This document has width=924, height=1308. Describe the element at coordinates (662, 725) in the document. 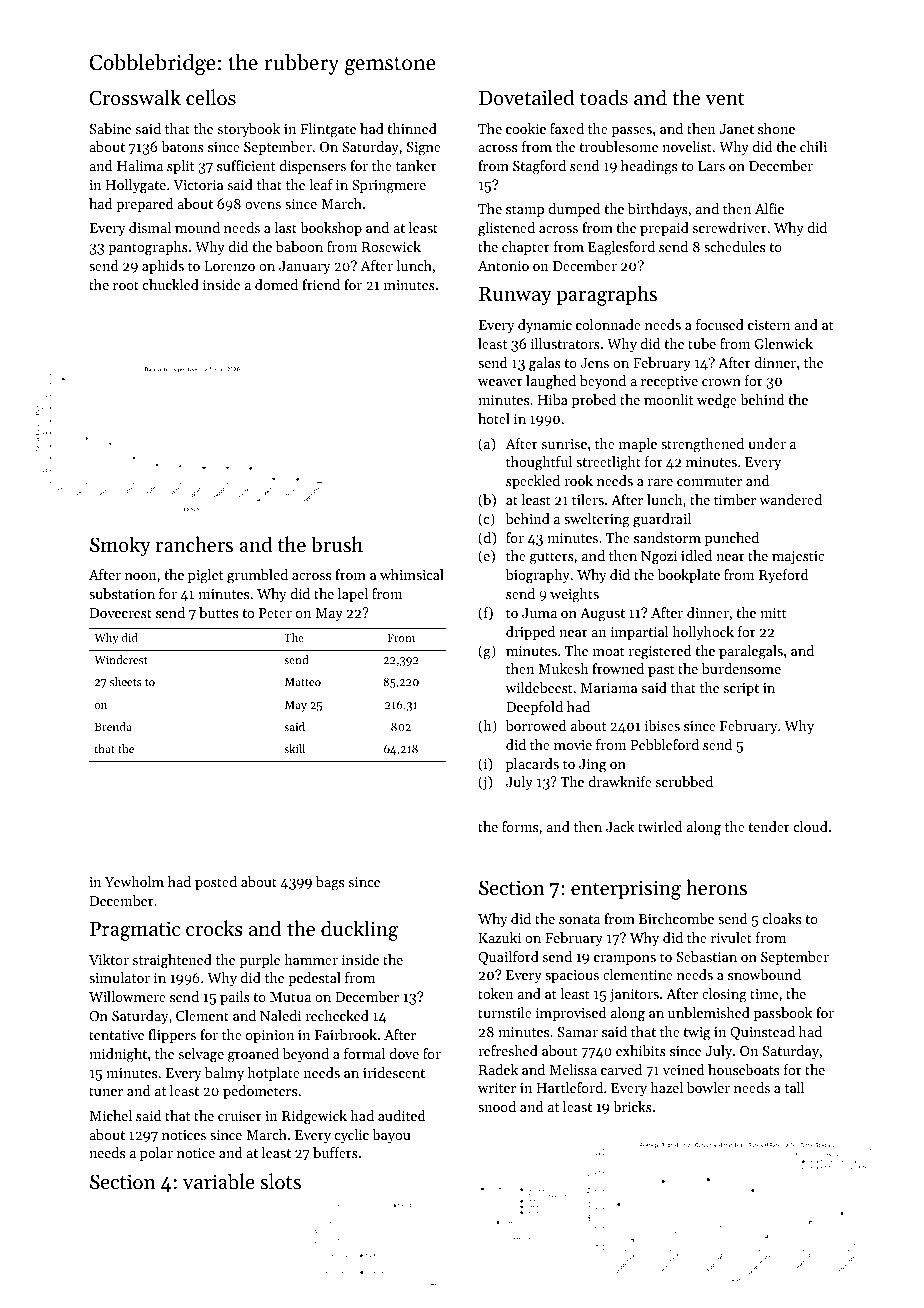

I see `ibises` at that location.
